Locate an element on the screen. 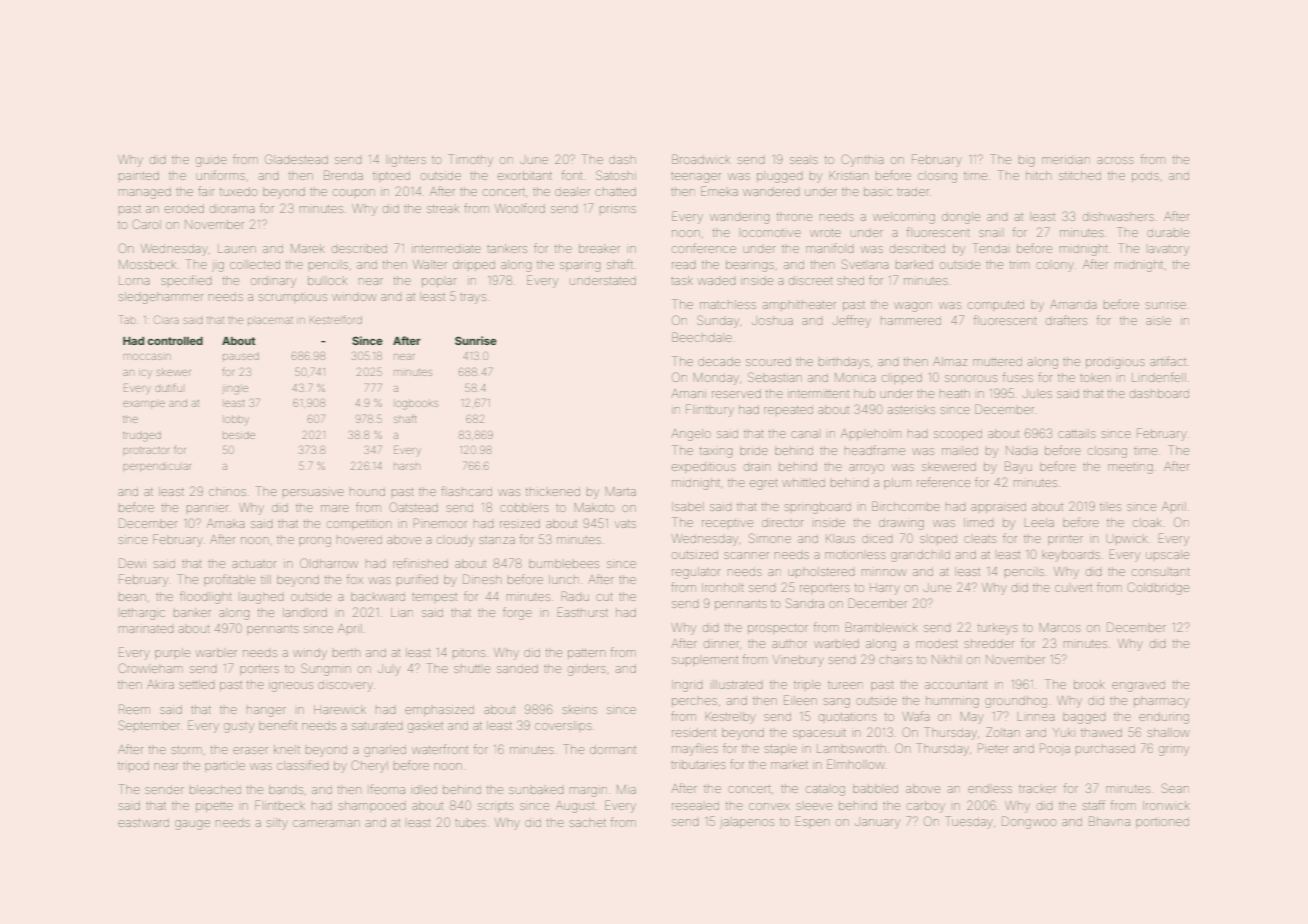 This screenshot has width=1308, height=924. gnarled is located at coordinates (385, 751).
